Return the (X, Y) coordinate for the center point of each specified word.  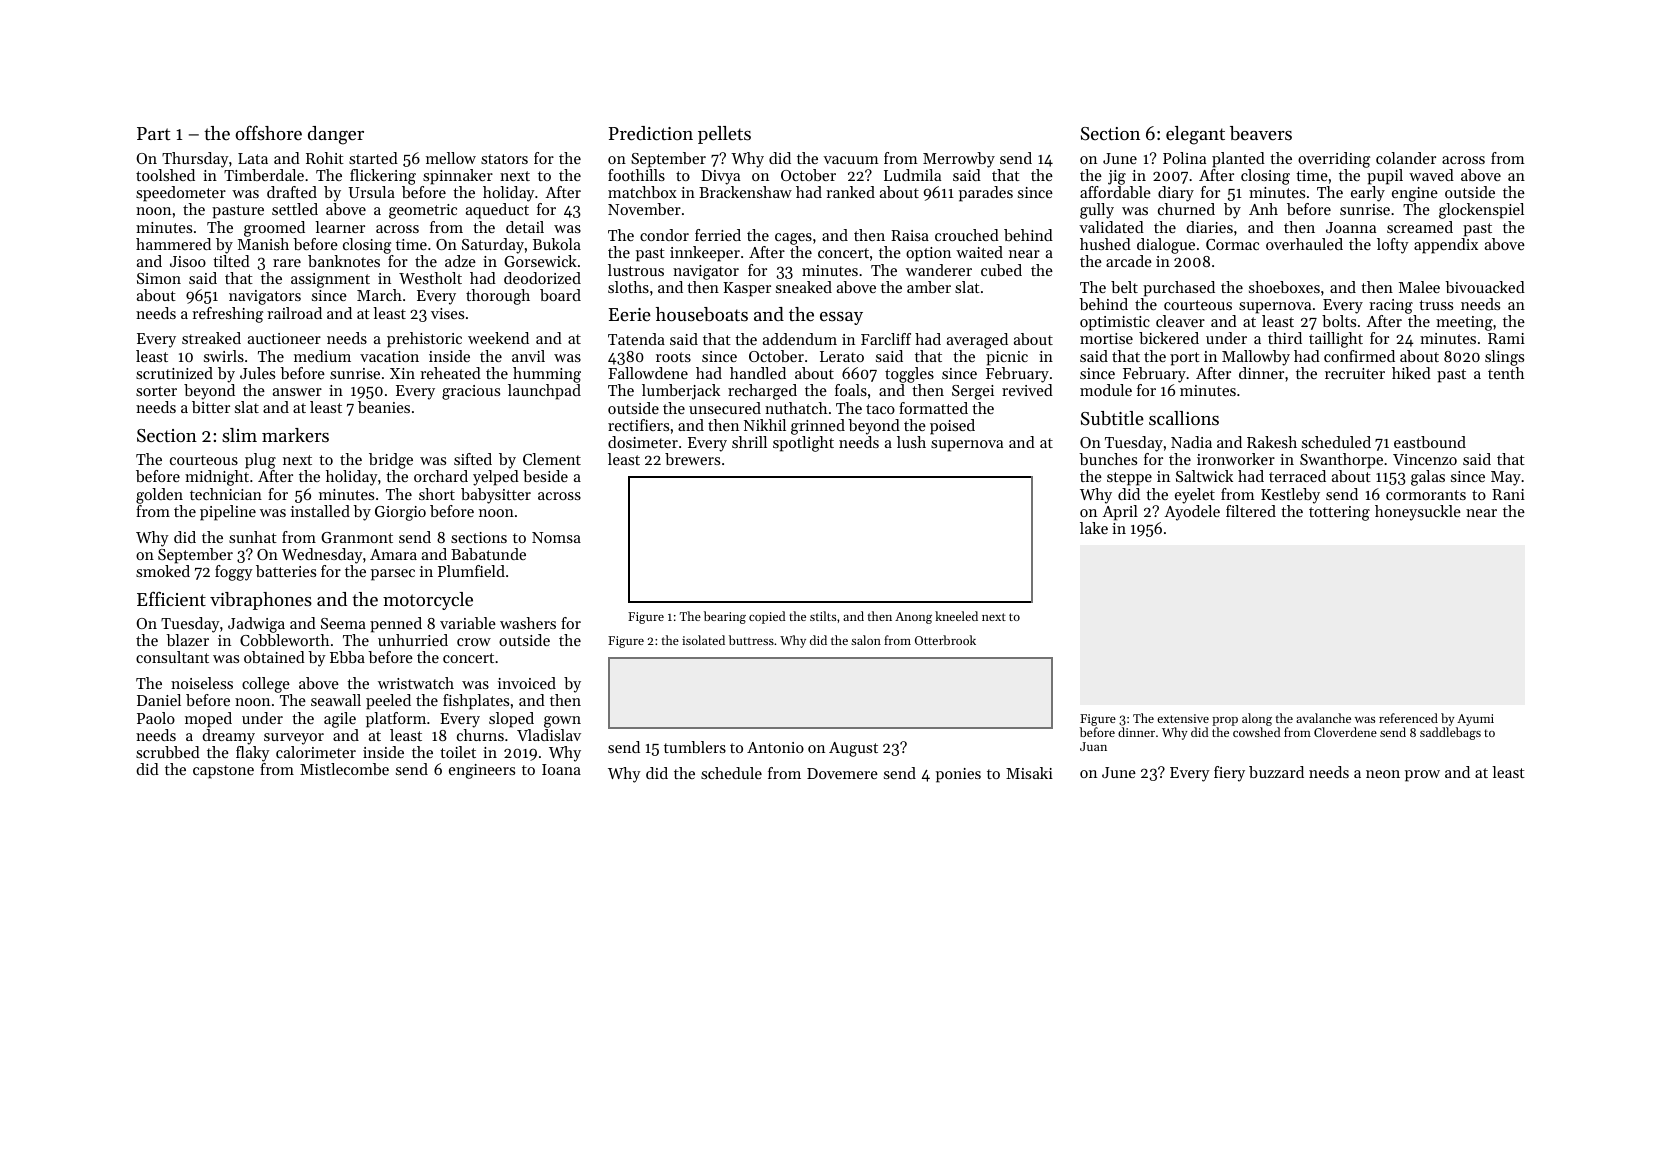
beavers (1261, 133)
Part (153, 133)
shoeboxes (1284, 287)
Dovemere (842, 773)
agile (340, 720)
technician (226, 494)
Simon (159, 278)
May (1506, 478)
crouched (967, 235)
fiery (1229, 774)
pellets (724, 135)
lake (1094, 528)
